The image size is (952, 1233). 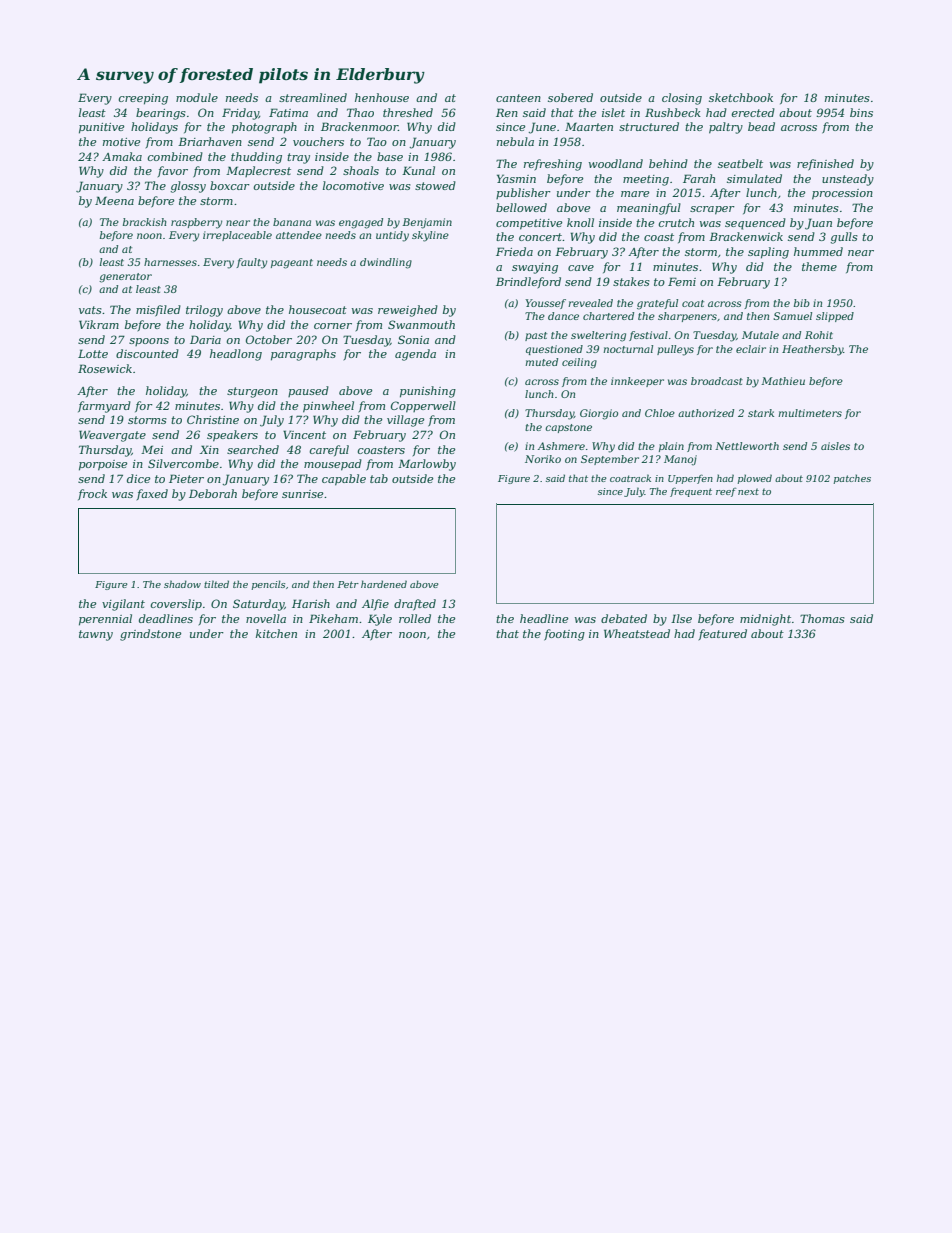 I want to click on pencils, so click(x=268, y=585).
